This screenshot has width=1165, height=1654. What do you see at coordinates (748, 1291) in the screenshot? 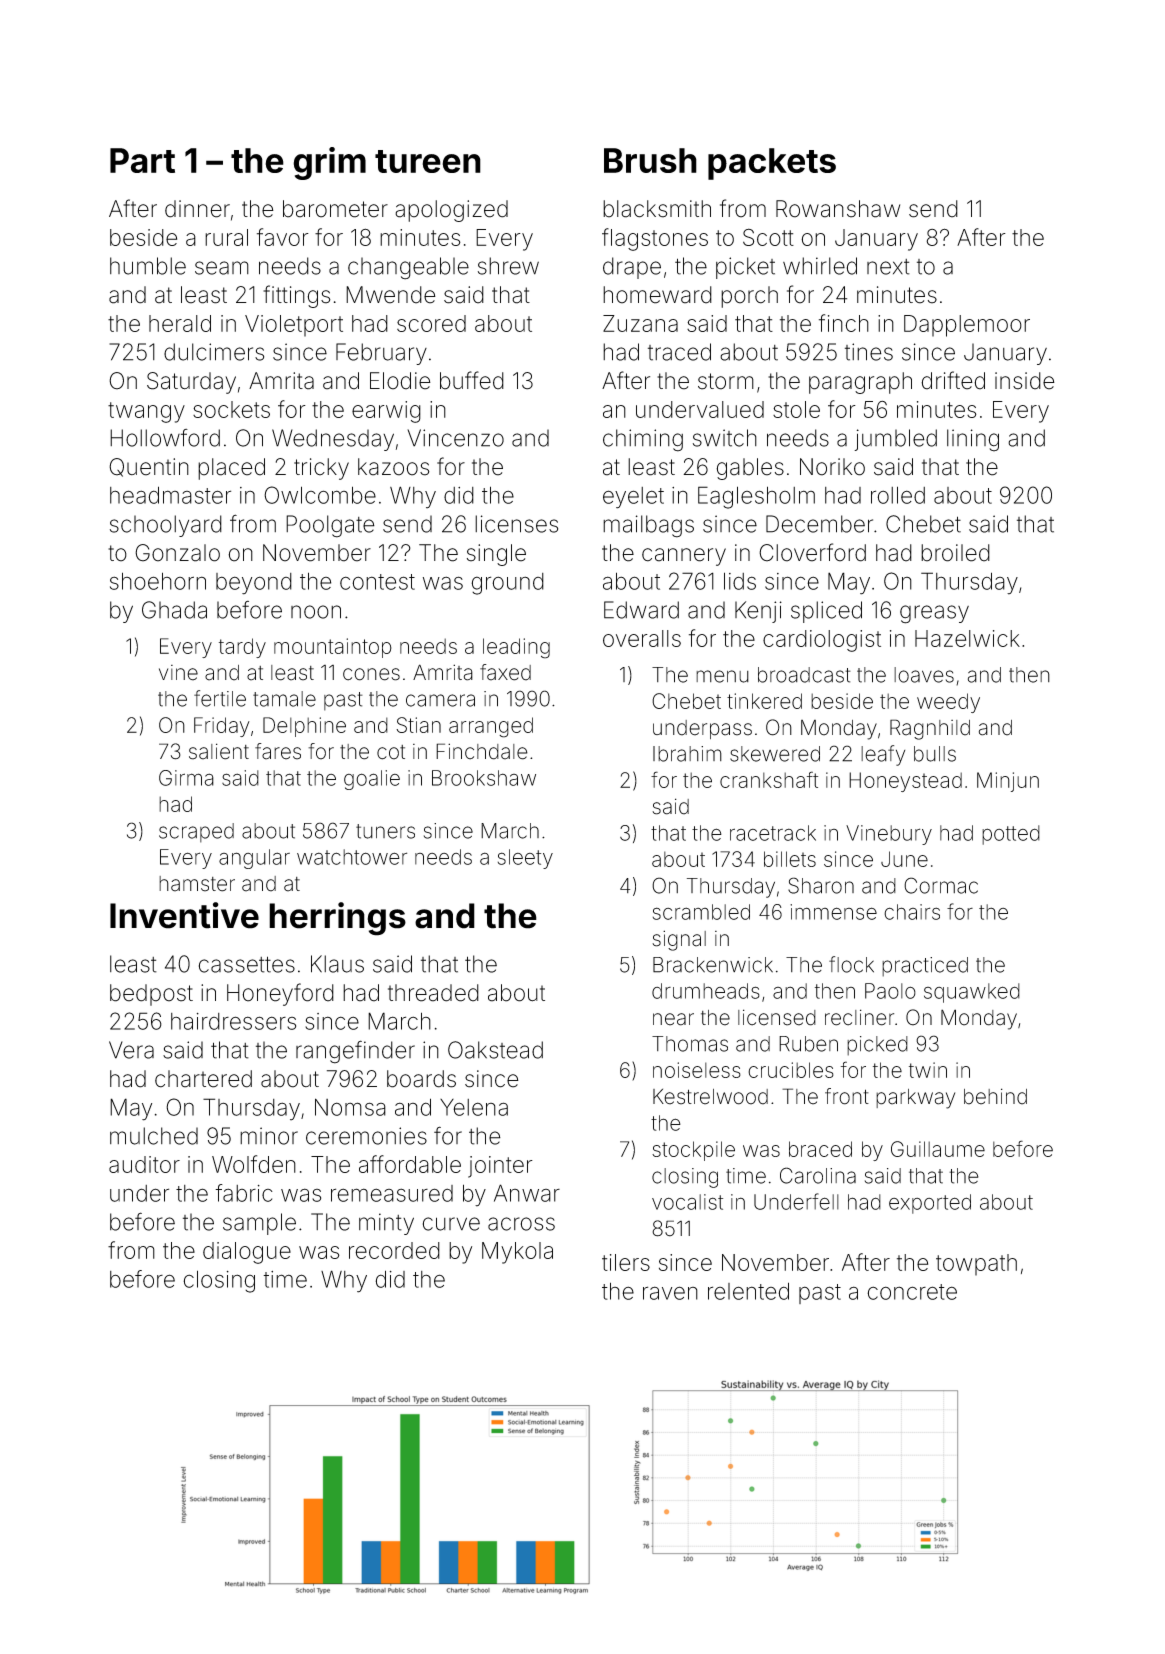
I see `relented` at bounding box center [748, 1291].
